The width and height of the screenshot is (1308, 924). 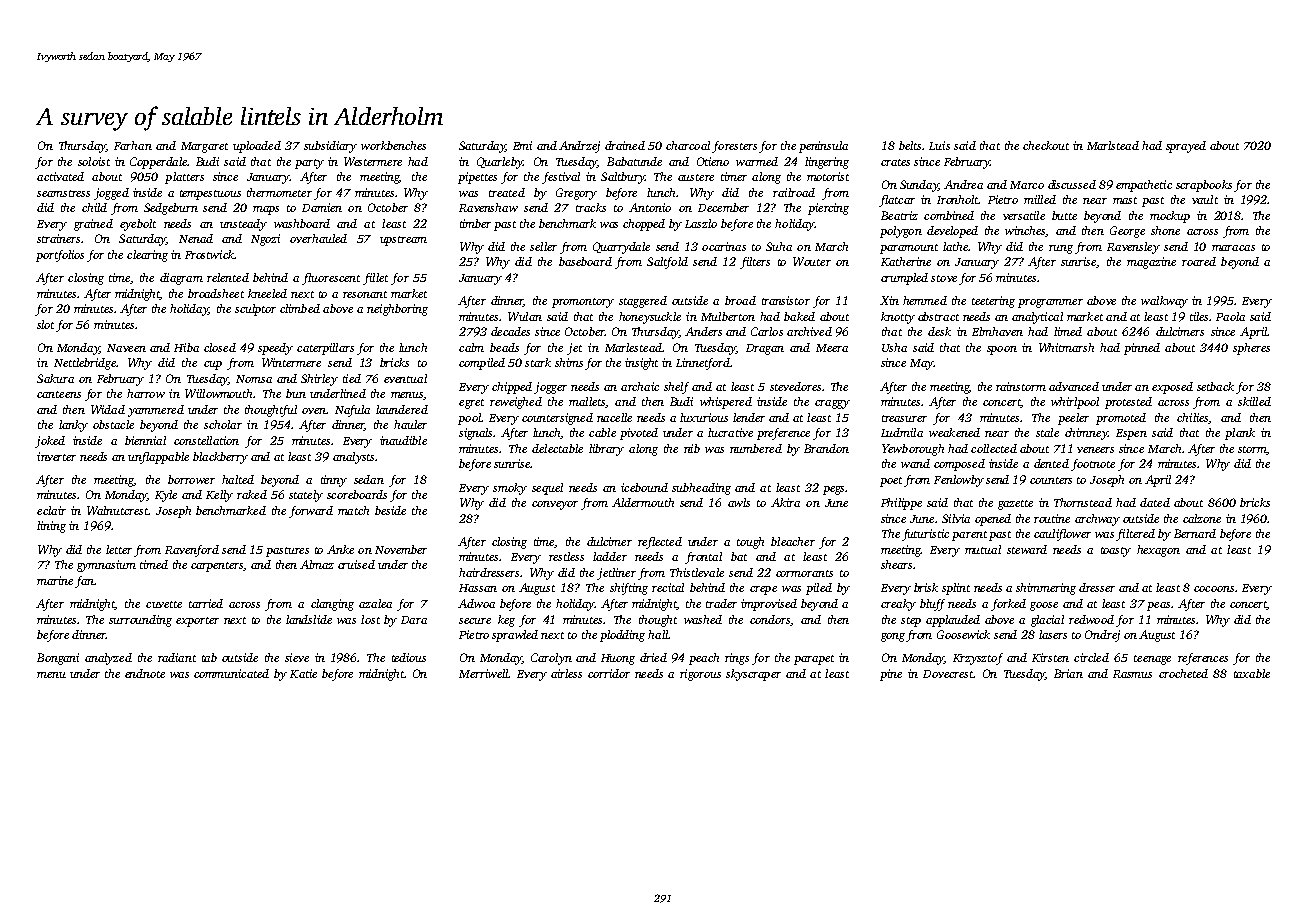 What do you see at coordinates (963, 184) in the screenshot?
I see `Andrea` at bounding box center [963, 184].
